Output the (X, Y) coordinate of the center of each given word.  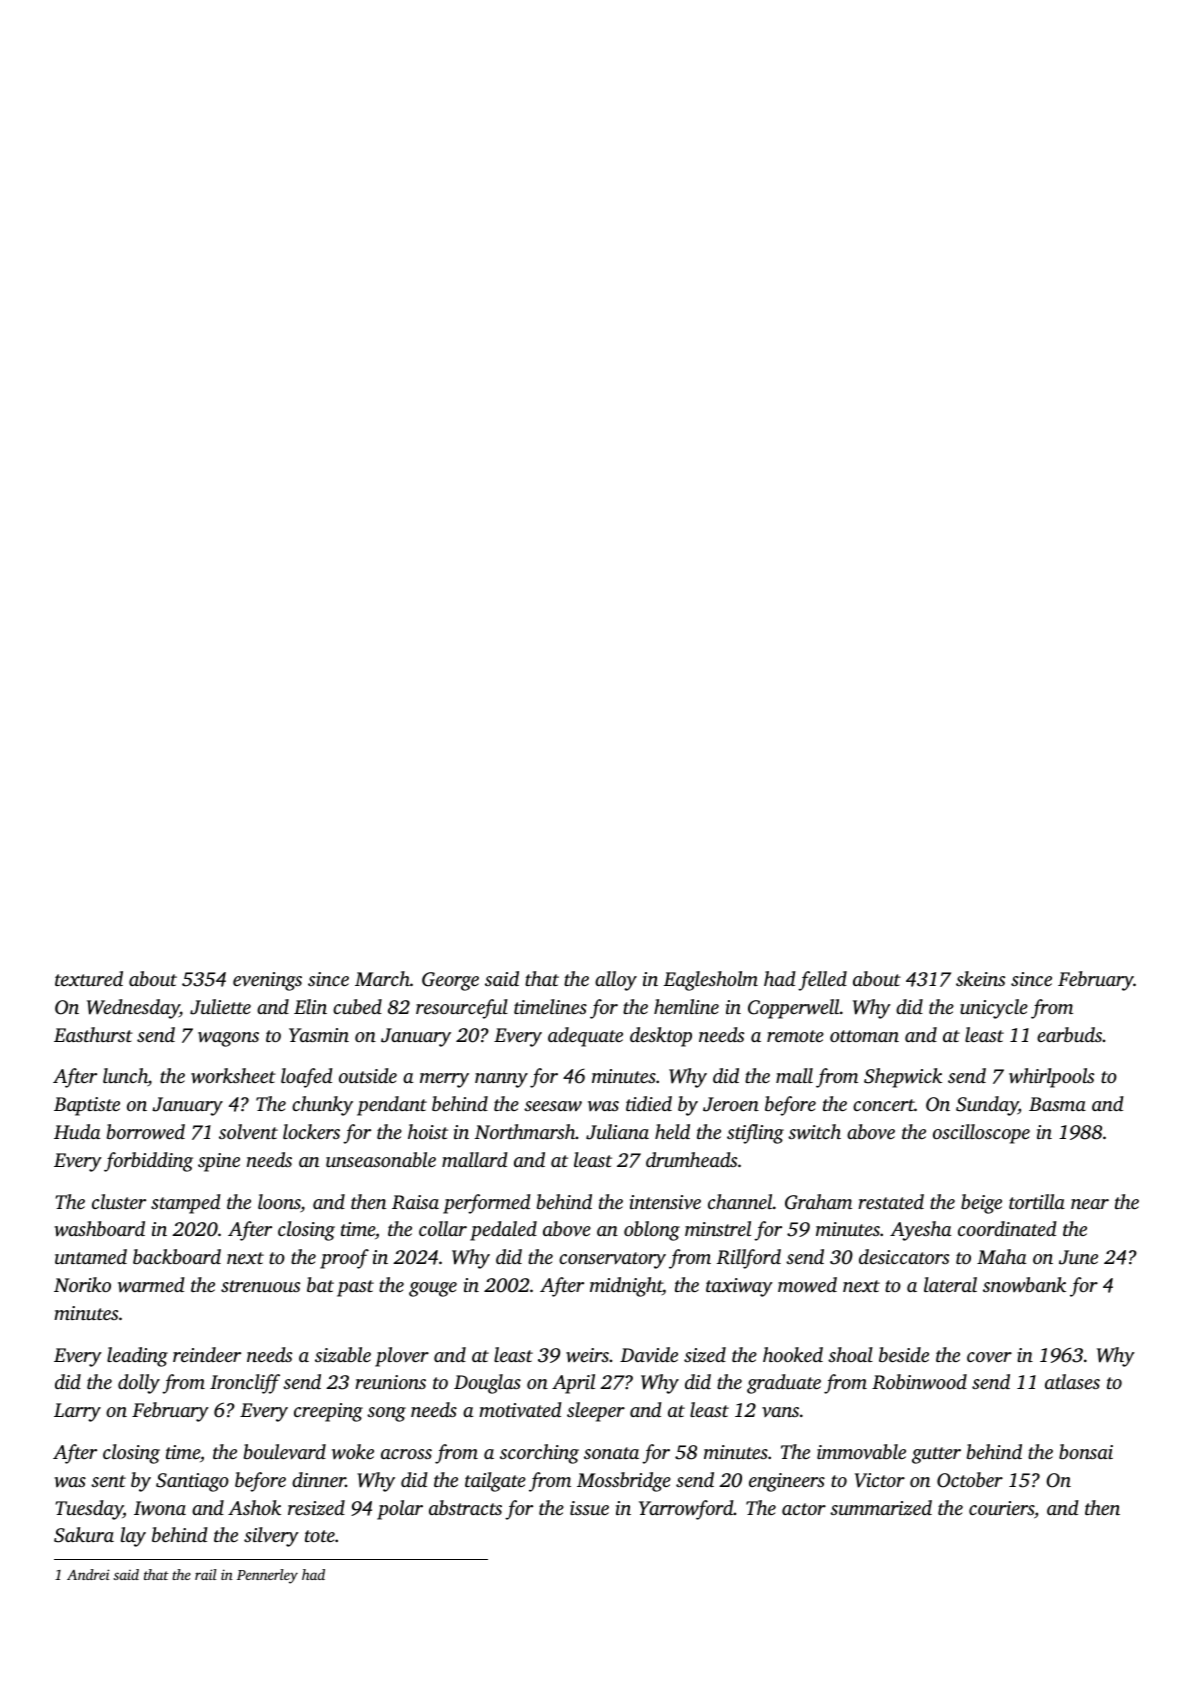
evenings (267, 981)
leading (137, 1357)
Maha (1001, 1256)
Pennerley (267, 1576)
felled (822, 981)
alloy (616, 981)
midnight (626, 1287)
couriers (1001, 1508)
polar (400, 1510)
